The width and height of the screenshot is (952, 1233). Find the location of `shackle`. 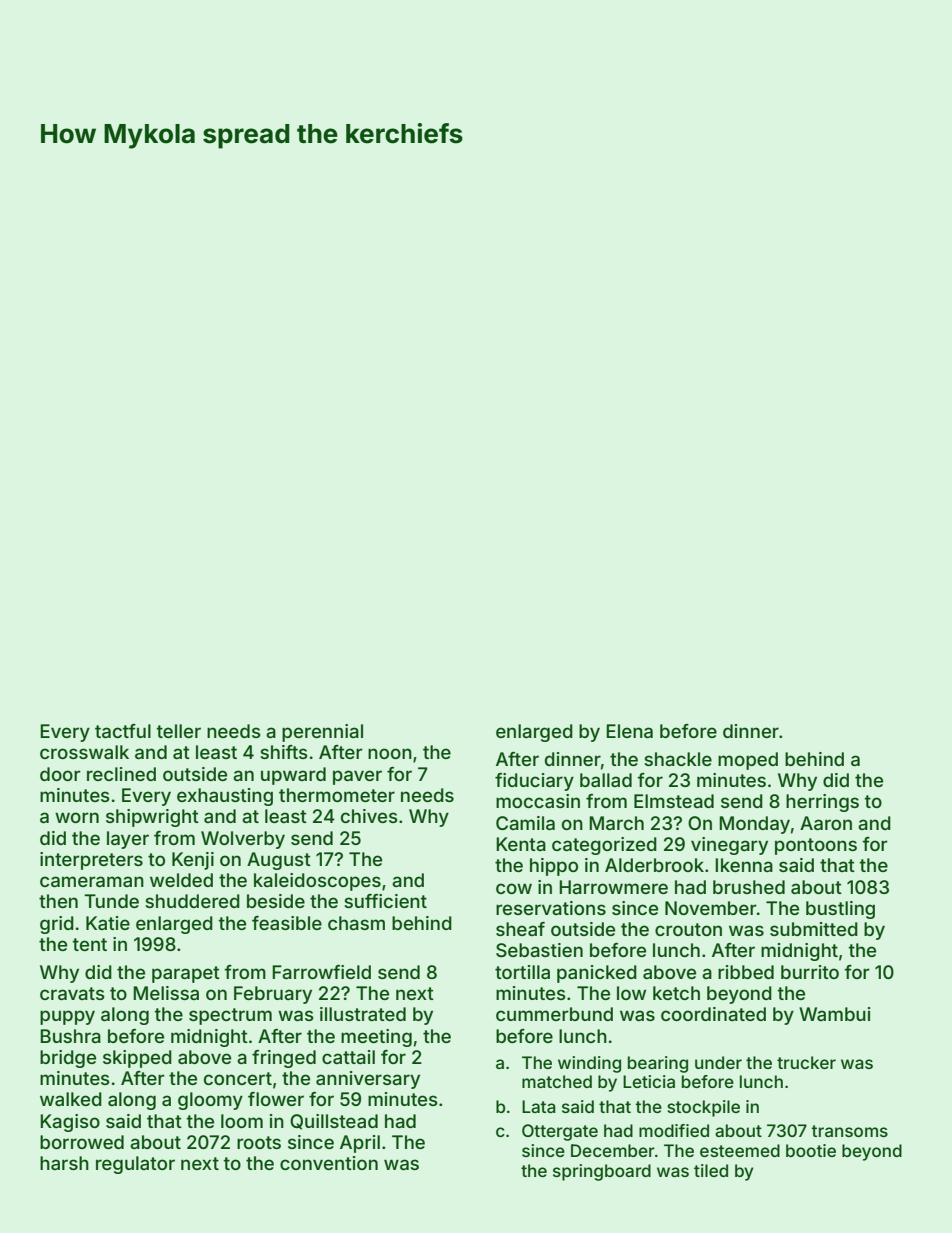

shackle is located at coordinates (678, 759).
